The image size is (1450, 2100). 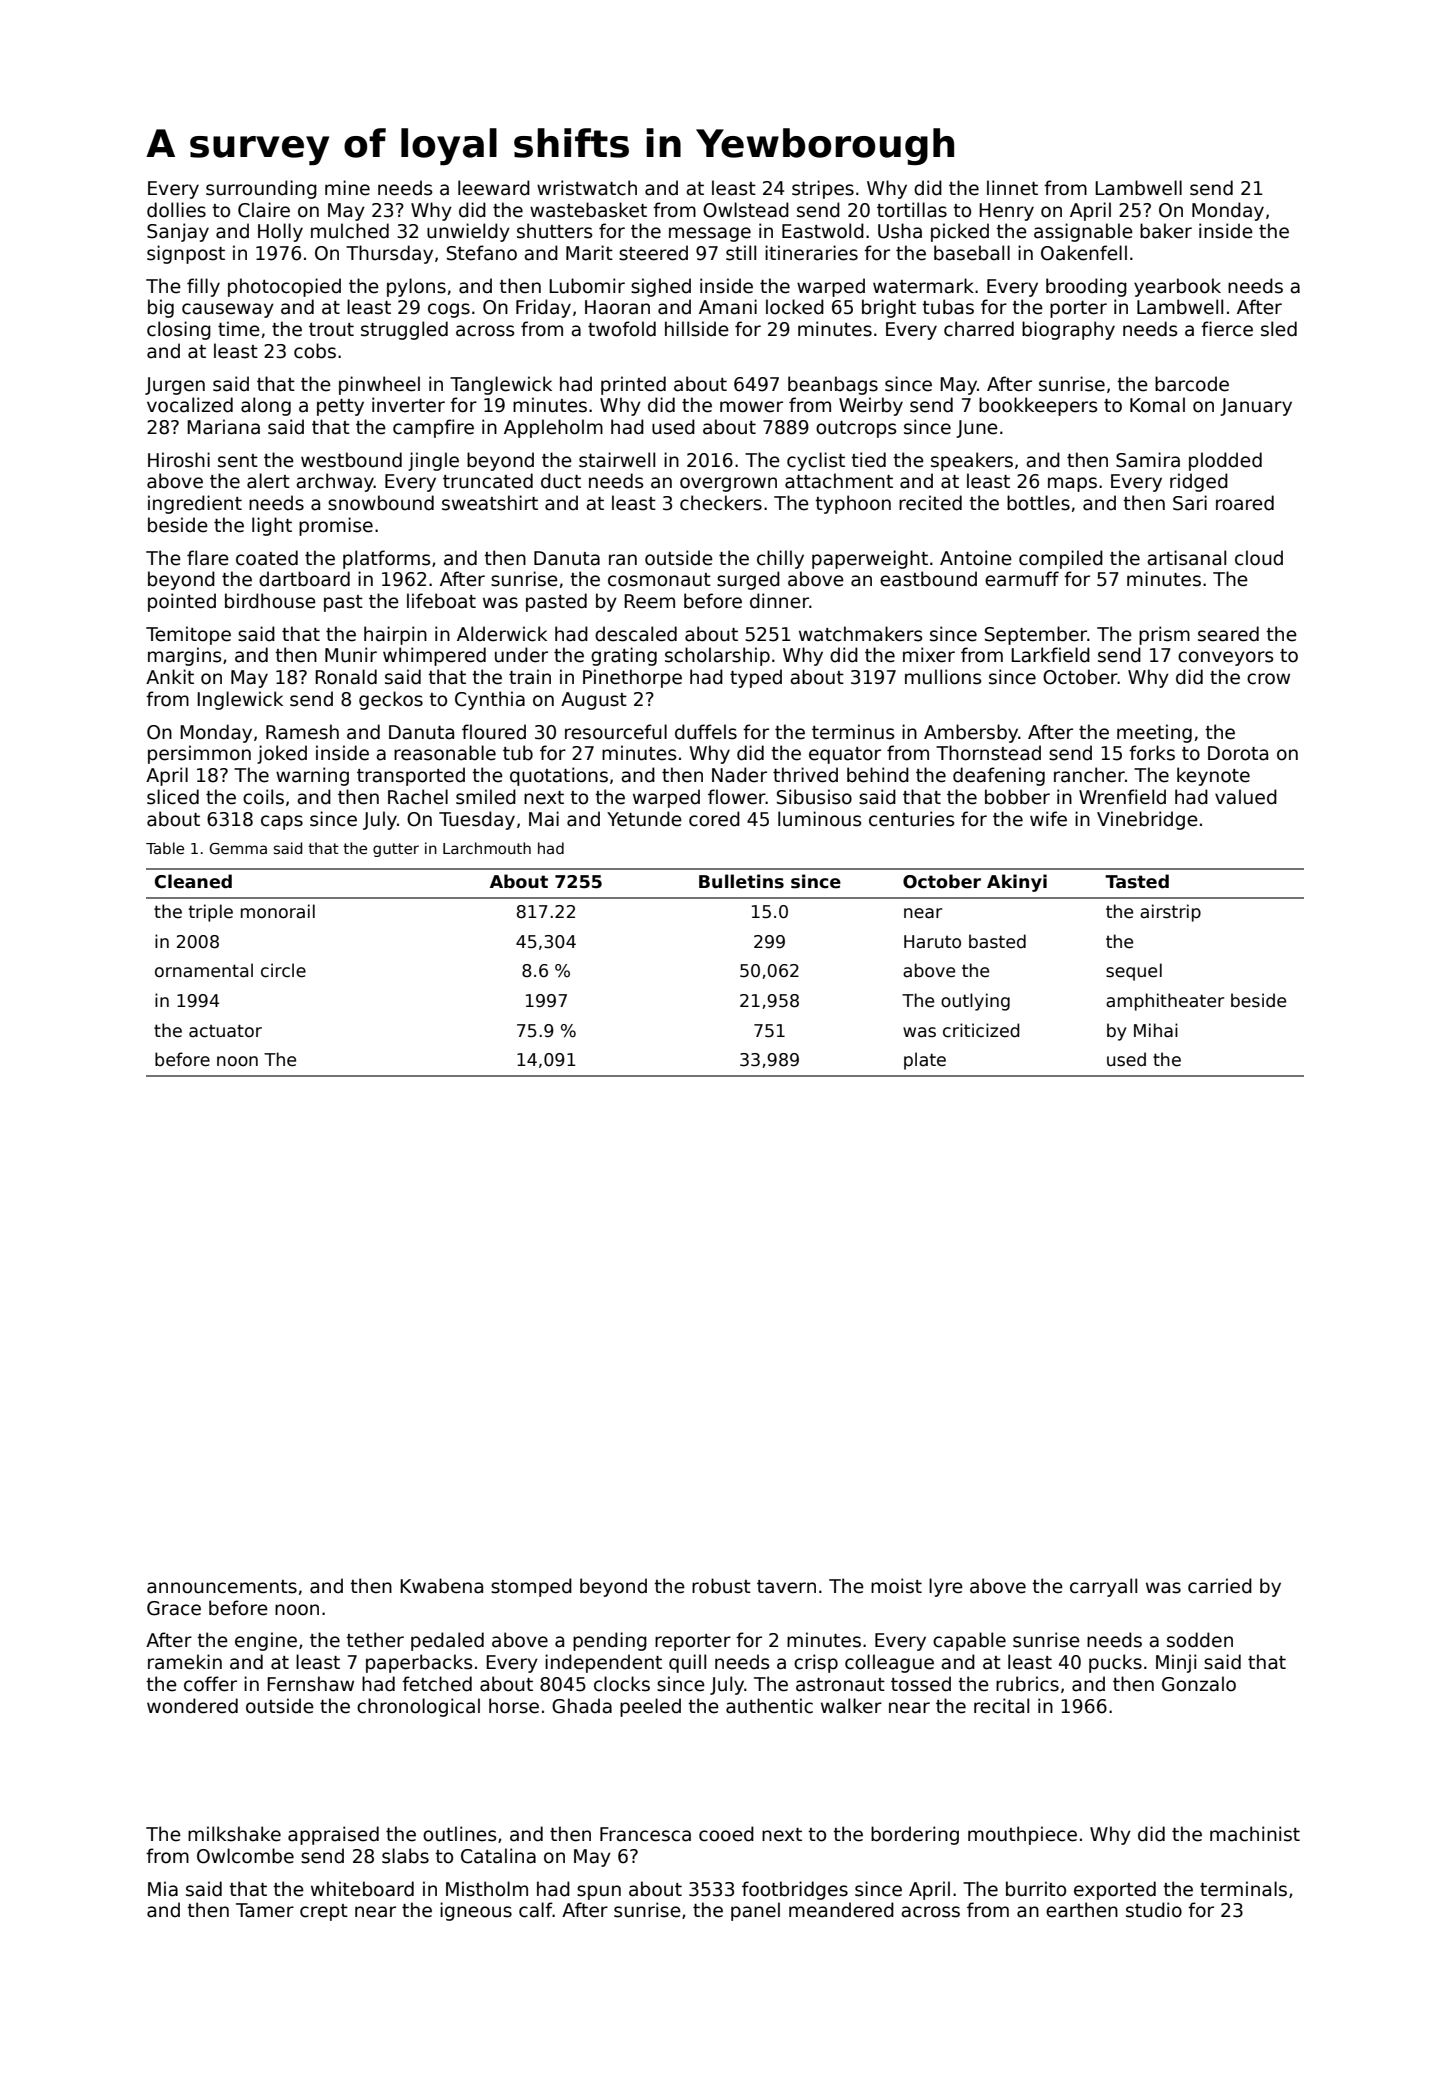 I want to click on speakers, so click(x=972, y=461).
